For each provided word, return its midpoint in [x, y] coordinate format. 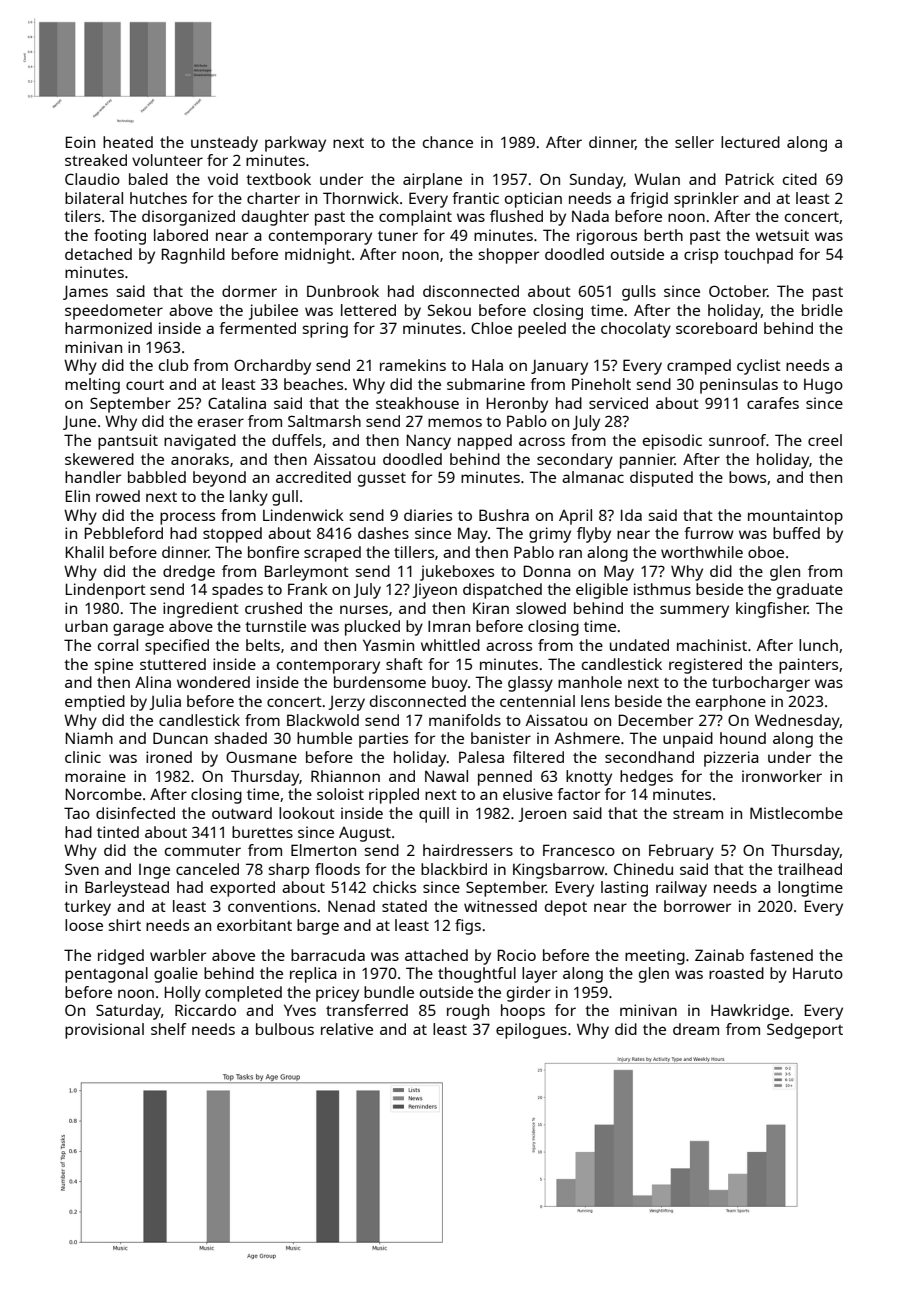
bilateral [94, 198]
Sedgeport [805, 1031]
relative [347, 1029]
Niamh [89, 738]
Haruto [818, 973]
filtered [538, 757]
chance [448, 142]
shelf [169, 1029]
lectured [750, 142]
